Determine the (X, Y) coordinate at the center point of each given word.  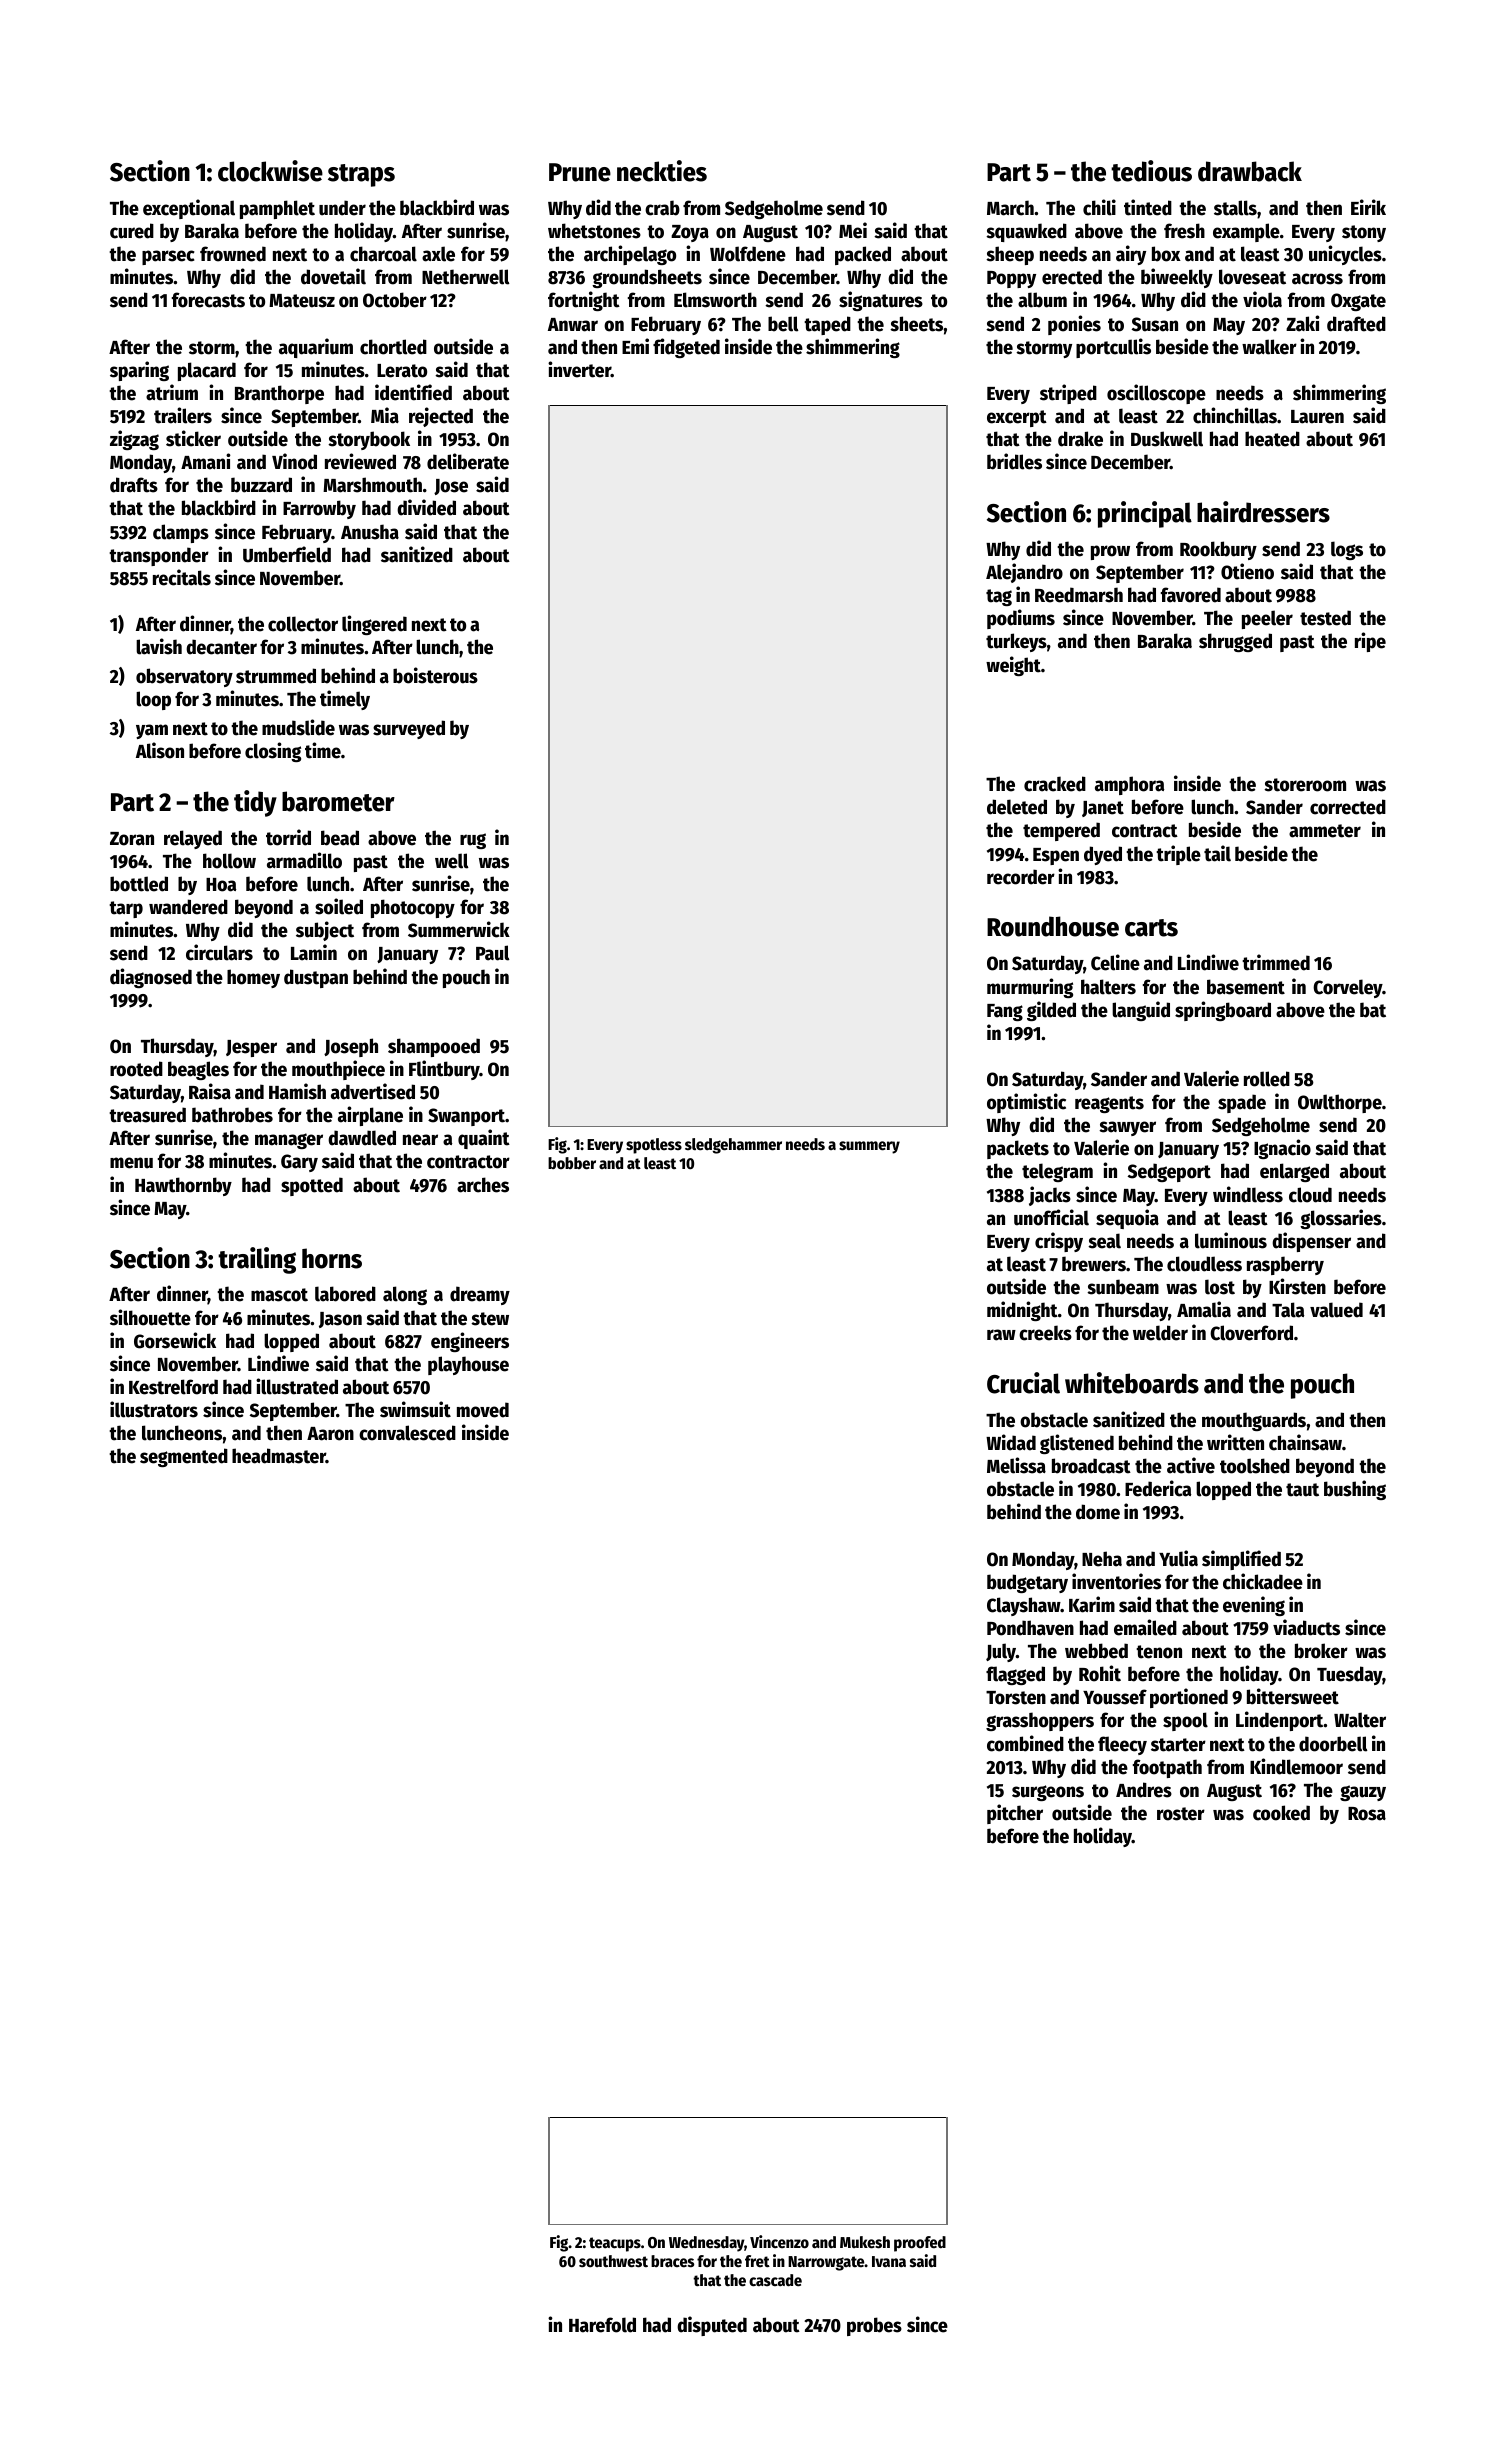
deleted (1017, 807)
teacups (615, 2244)
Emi (635, 346)
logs (1347, 550)
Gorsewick (175, 1340)
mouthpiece (338, 1070)
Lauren (1317, 417)
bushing (1355, 1490)
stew (490, 1319)
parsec (168, 257)
